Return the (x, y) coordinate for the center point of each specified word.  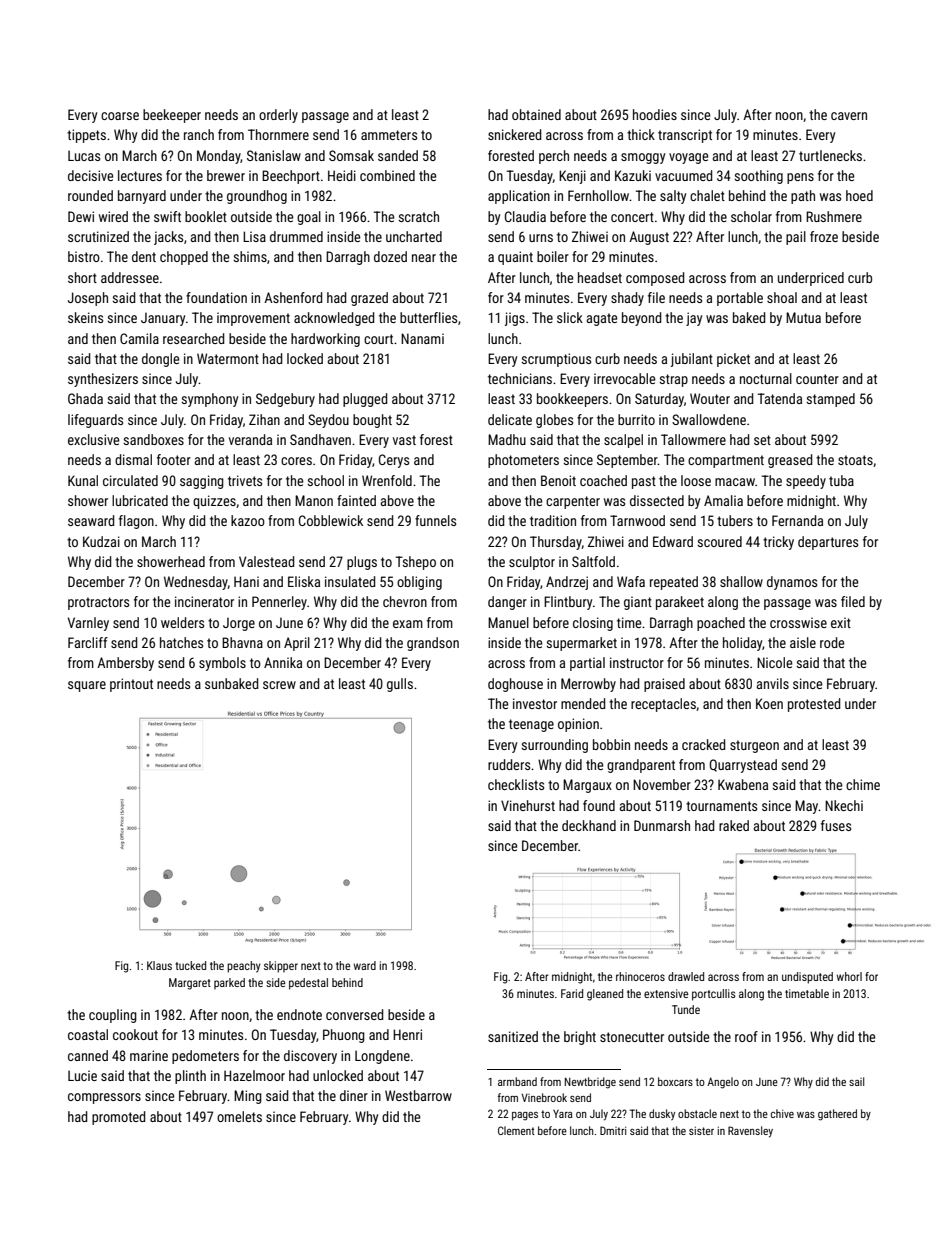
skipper (281, 967)
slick (570, 317)
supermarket (582, 644)
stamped (831, 400)
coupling (113, 1016)
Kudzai (101, 541)
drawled (686, 976)
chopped (184, 258)
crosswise (798, 622)
